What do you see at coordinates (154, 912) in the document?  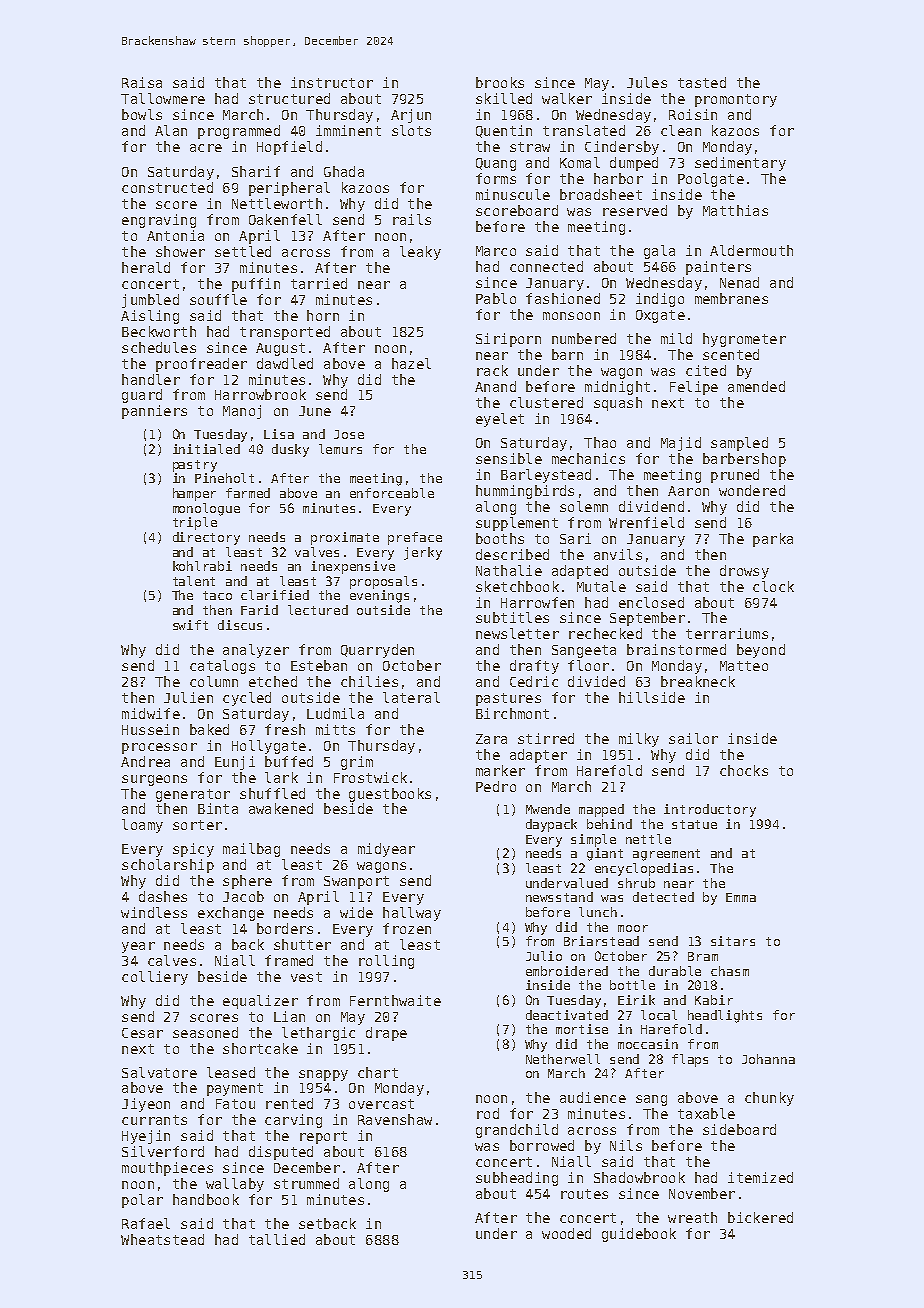 I see `windless` at bounding box center [154, 912].
